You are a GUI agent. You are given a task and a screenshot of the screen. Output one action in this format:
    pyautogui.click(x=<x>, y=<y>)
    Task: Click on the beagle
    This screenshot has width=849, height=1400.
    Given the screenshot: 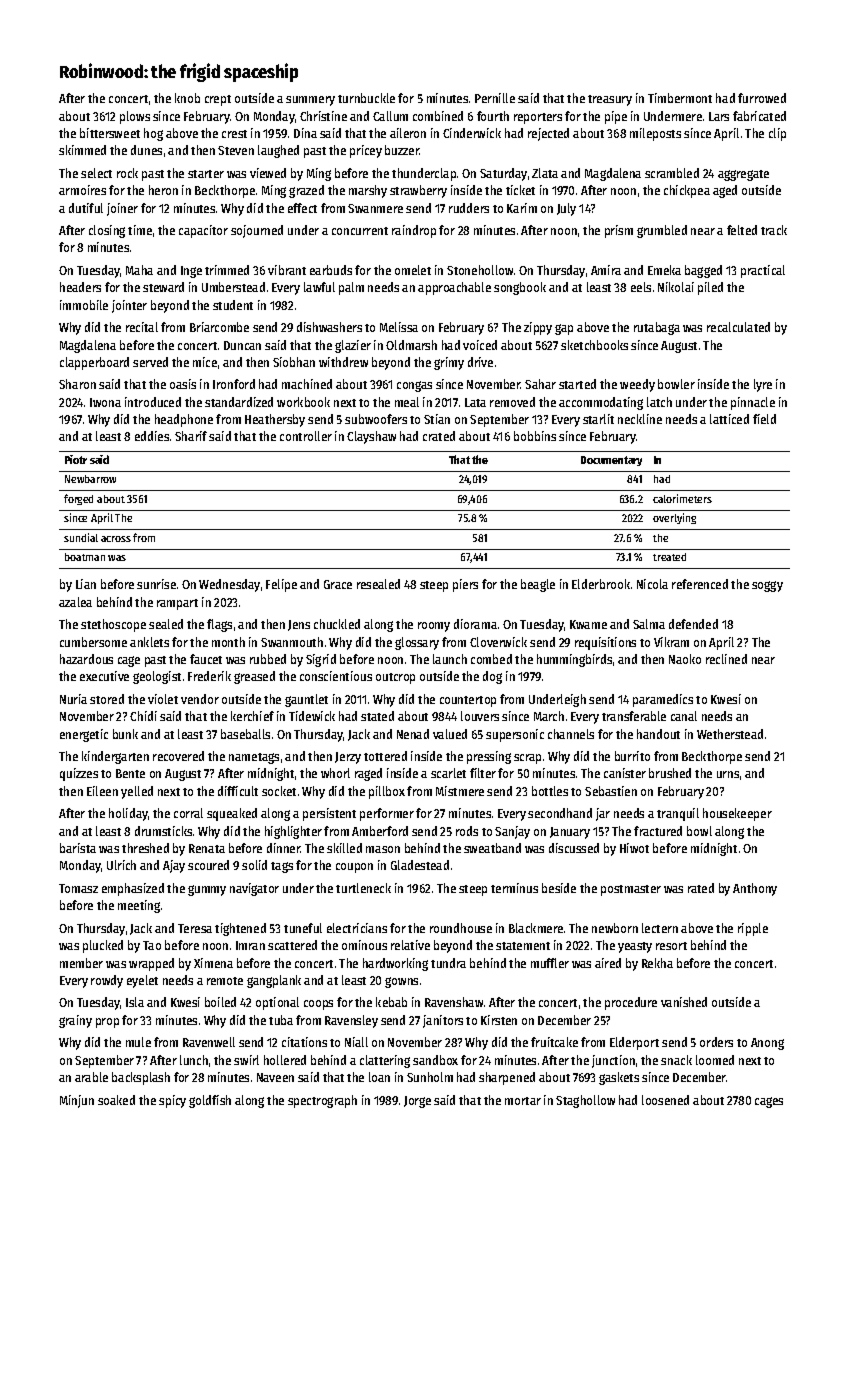 What is the action you would take?
    pyautogui.click(x=538, y=585)
